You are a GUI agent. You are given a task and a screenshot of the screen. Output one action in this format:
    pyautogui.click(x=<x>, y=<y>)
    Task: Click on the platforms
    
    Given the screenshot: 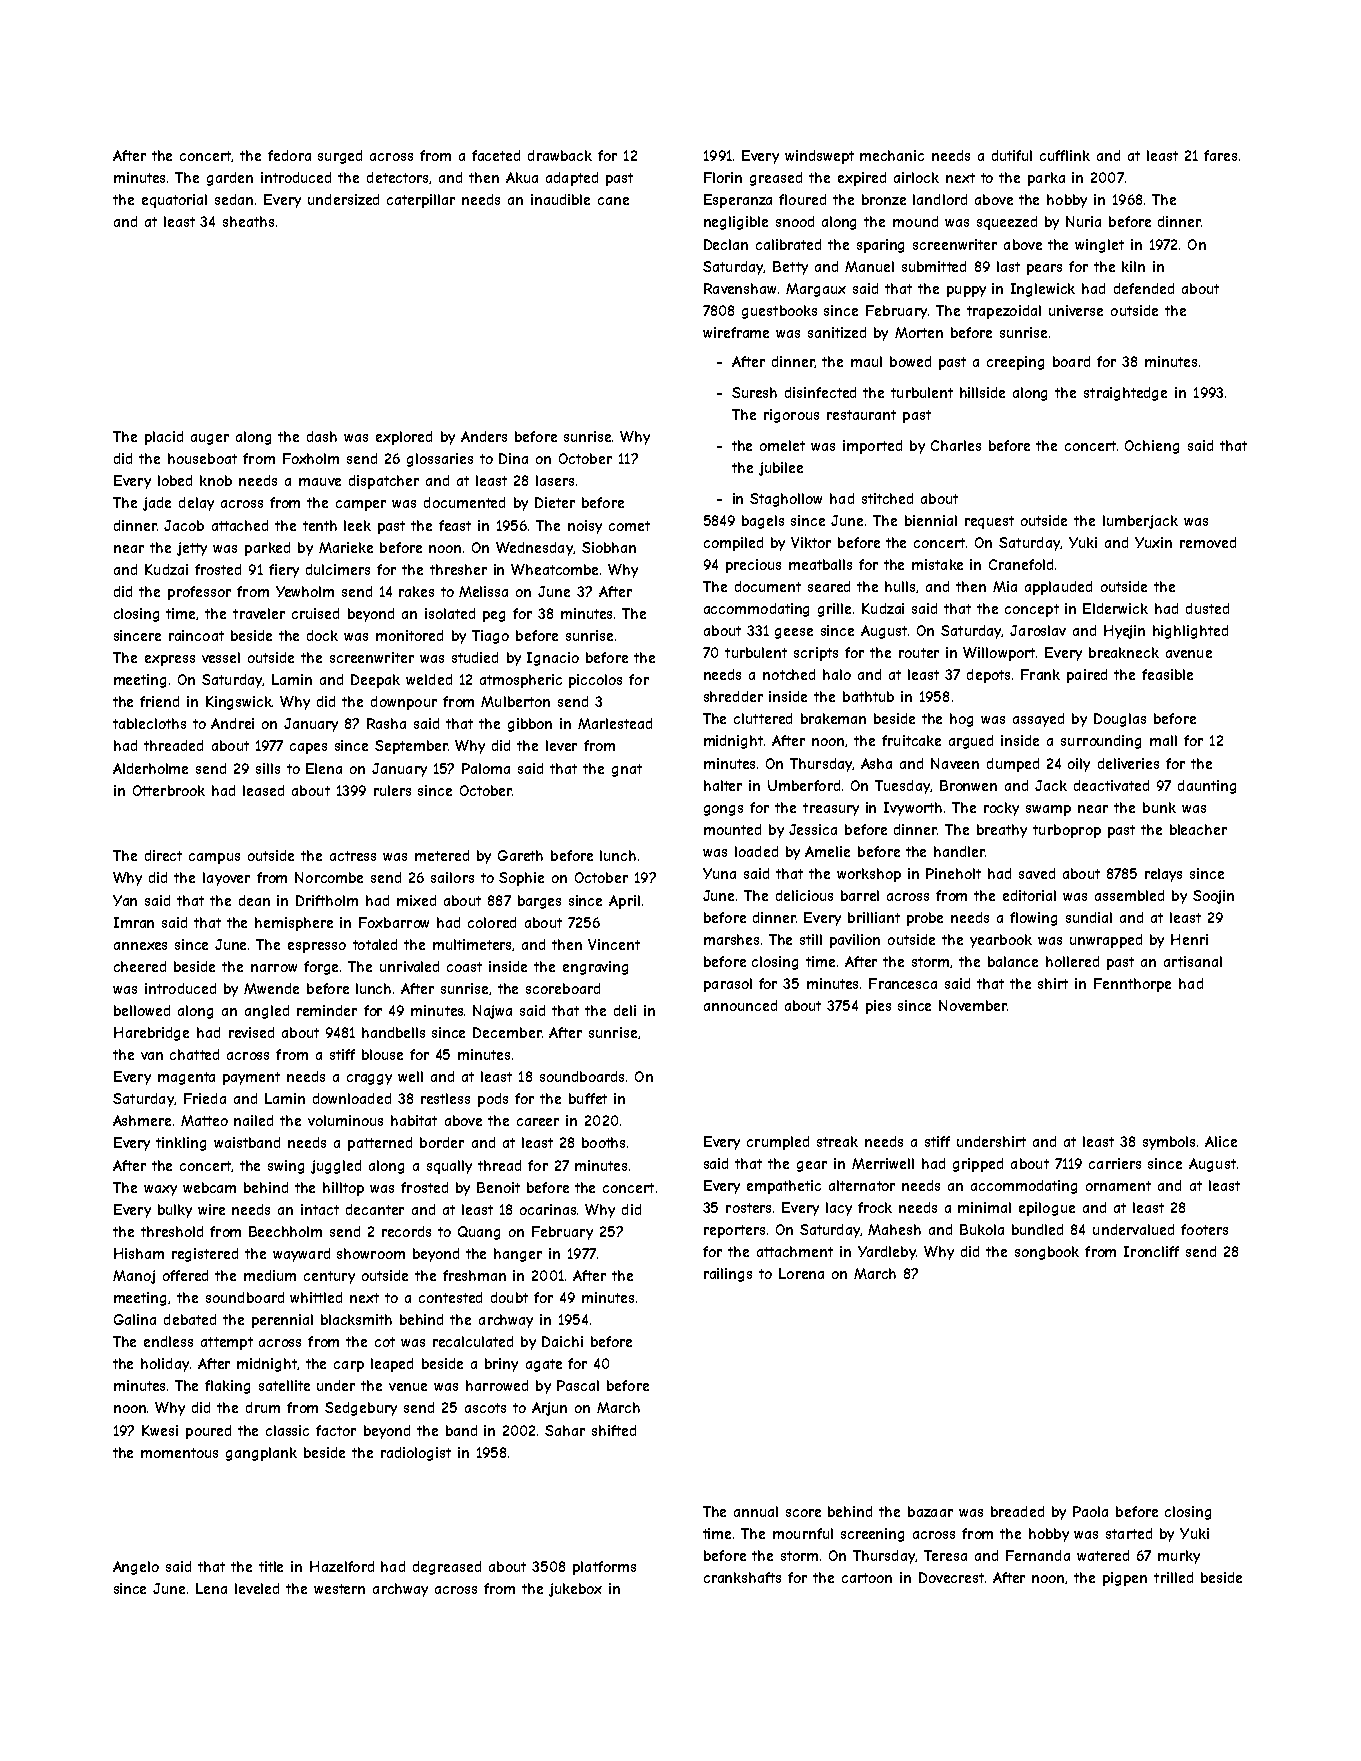 What is the action you would take?
    pyautogui.click(x=604, y=1568)
